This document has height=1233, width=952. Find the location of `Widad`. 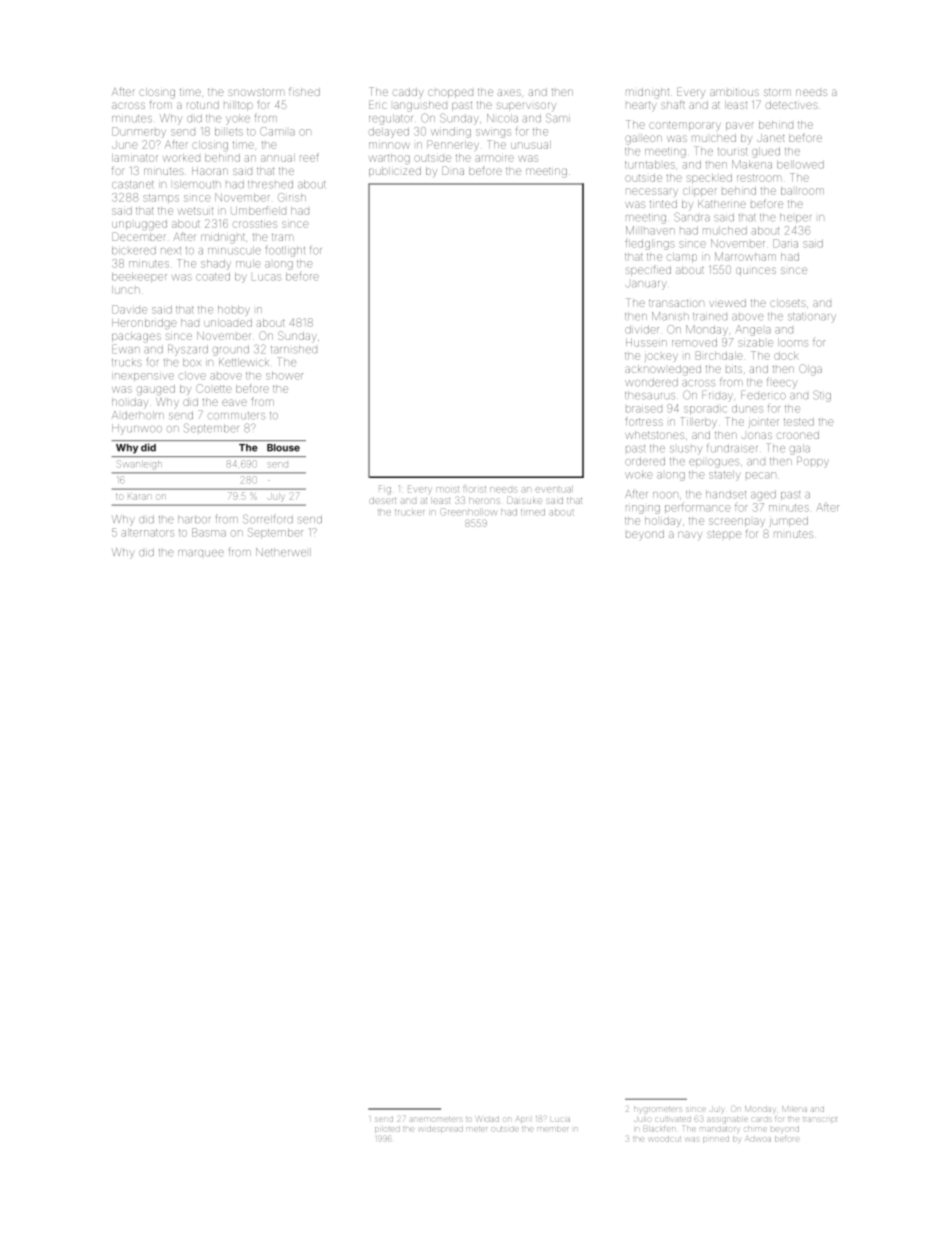

Widad is located at coordinates (488, 1119).
